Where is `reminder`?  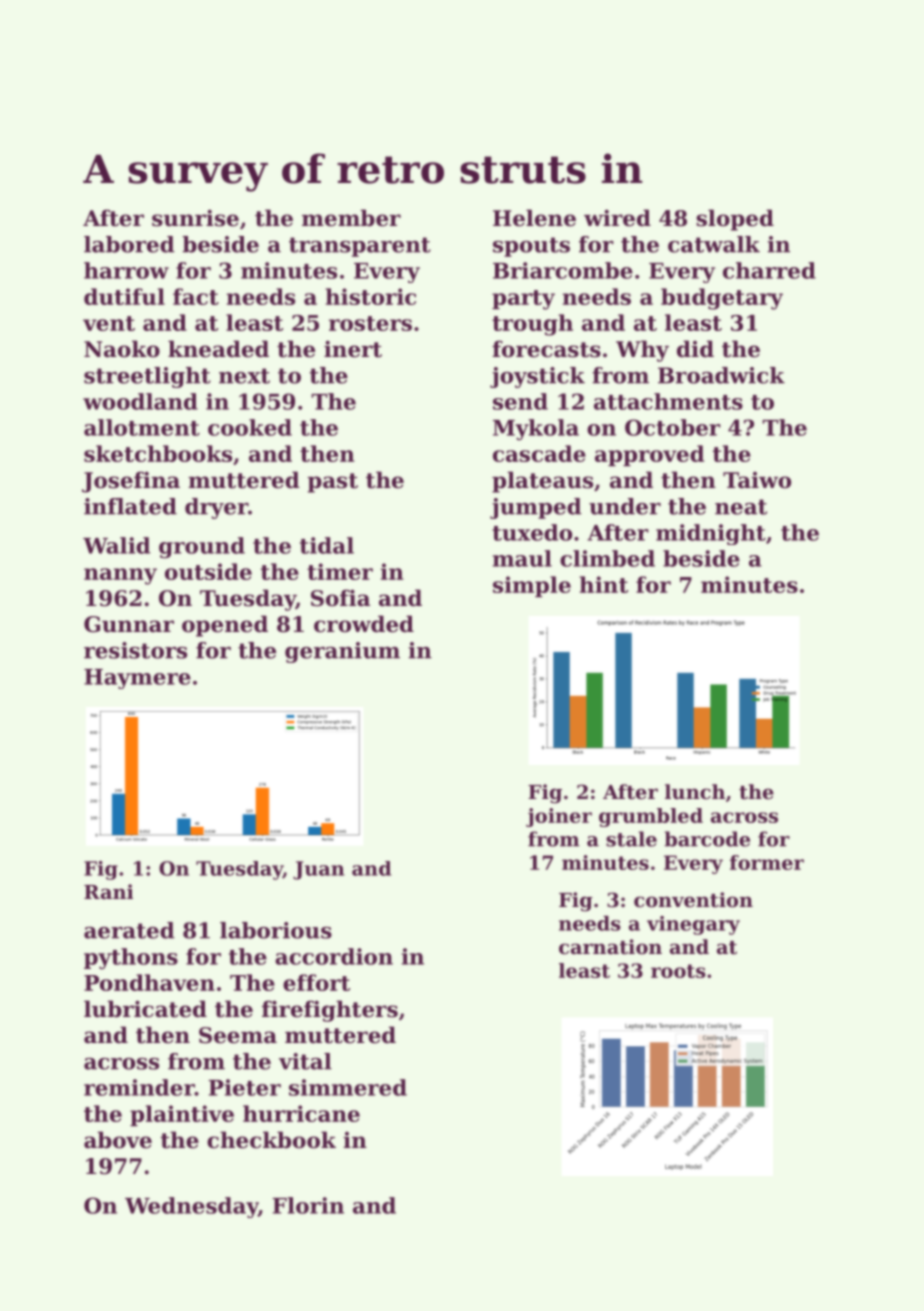
reminder is located at coordinates (139, 1087).
